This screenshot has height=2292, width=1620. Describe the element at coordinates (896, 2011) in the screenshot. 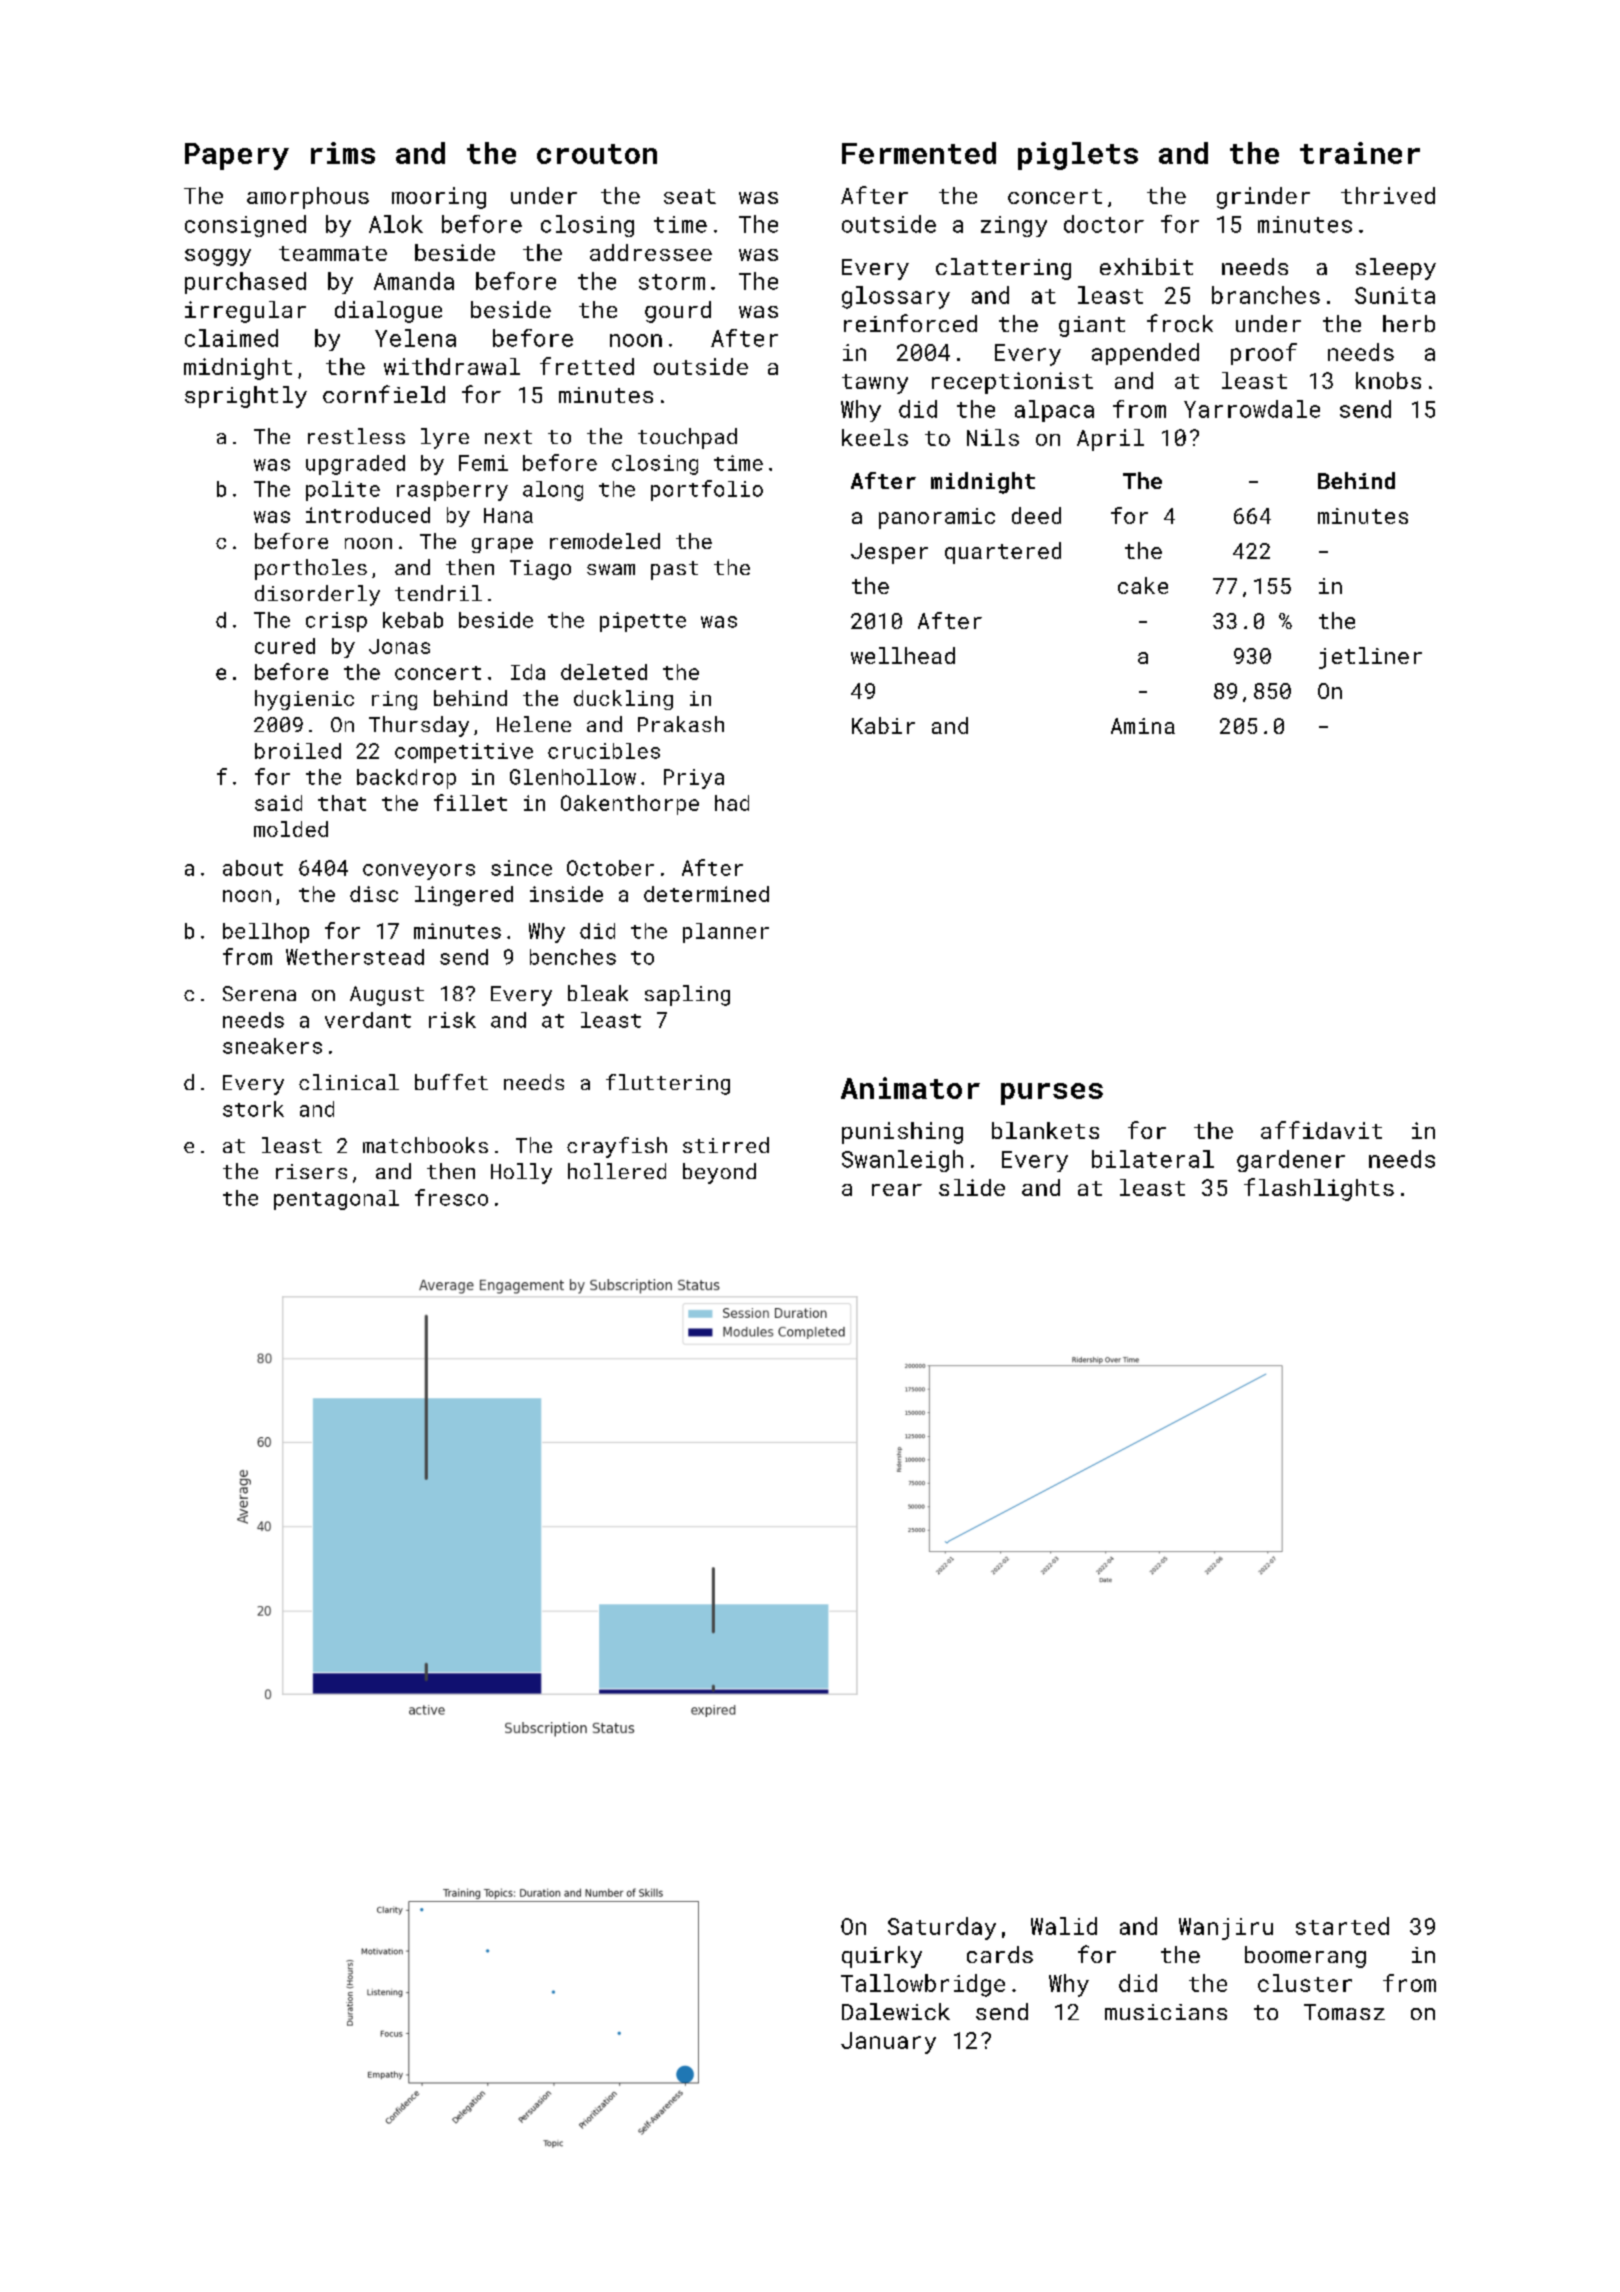

I see `Dalewick` at that location.
